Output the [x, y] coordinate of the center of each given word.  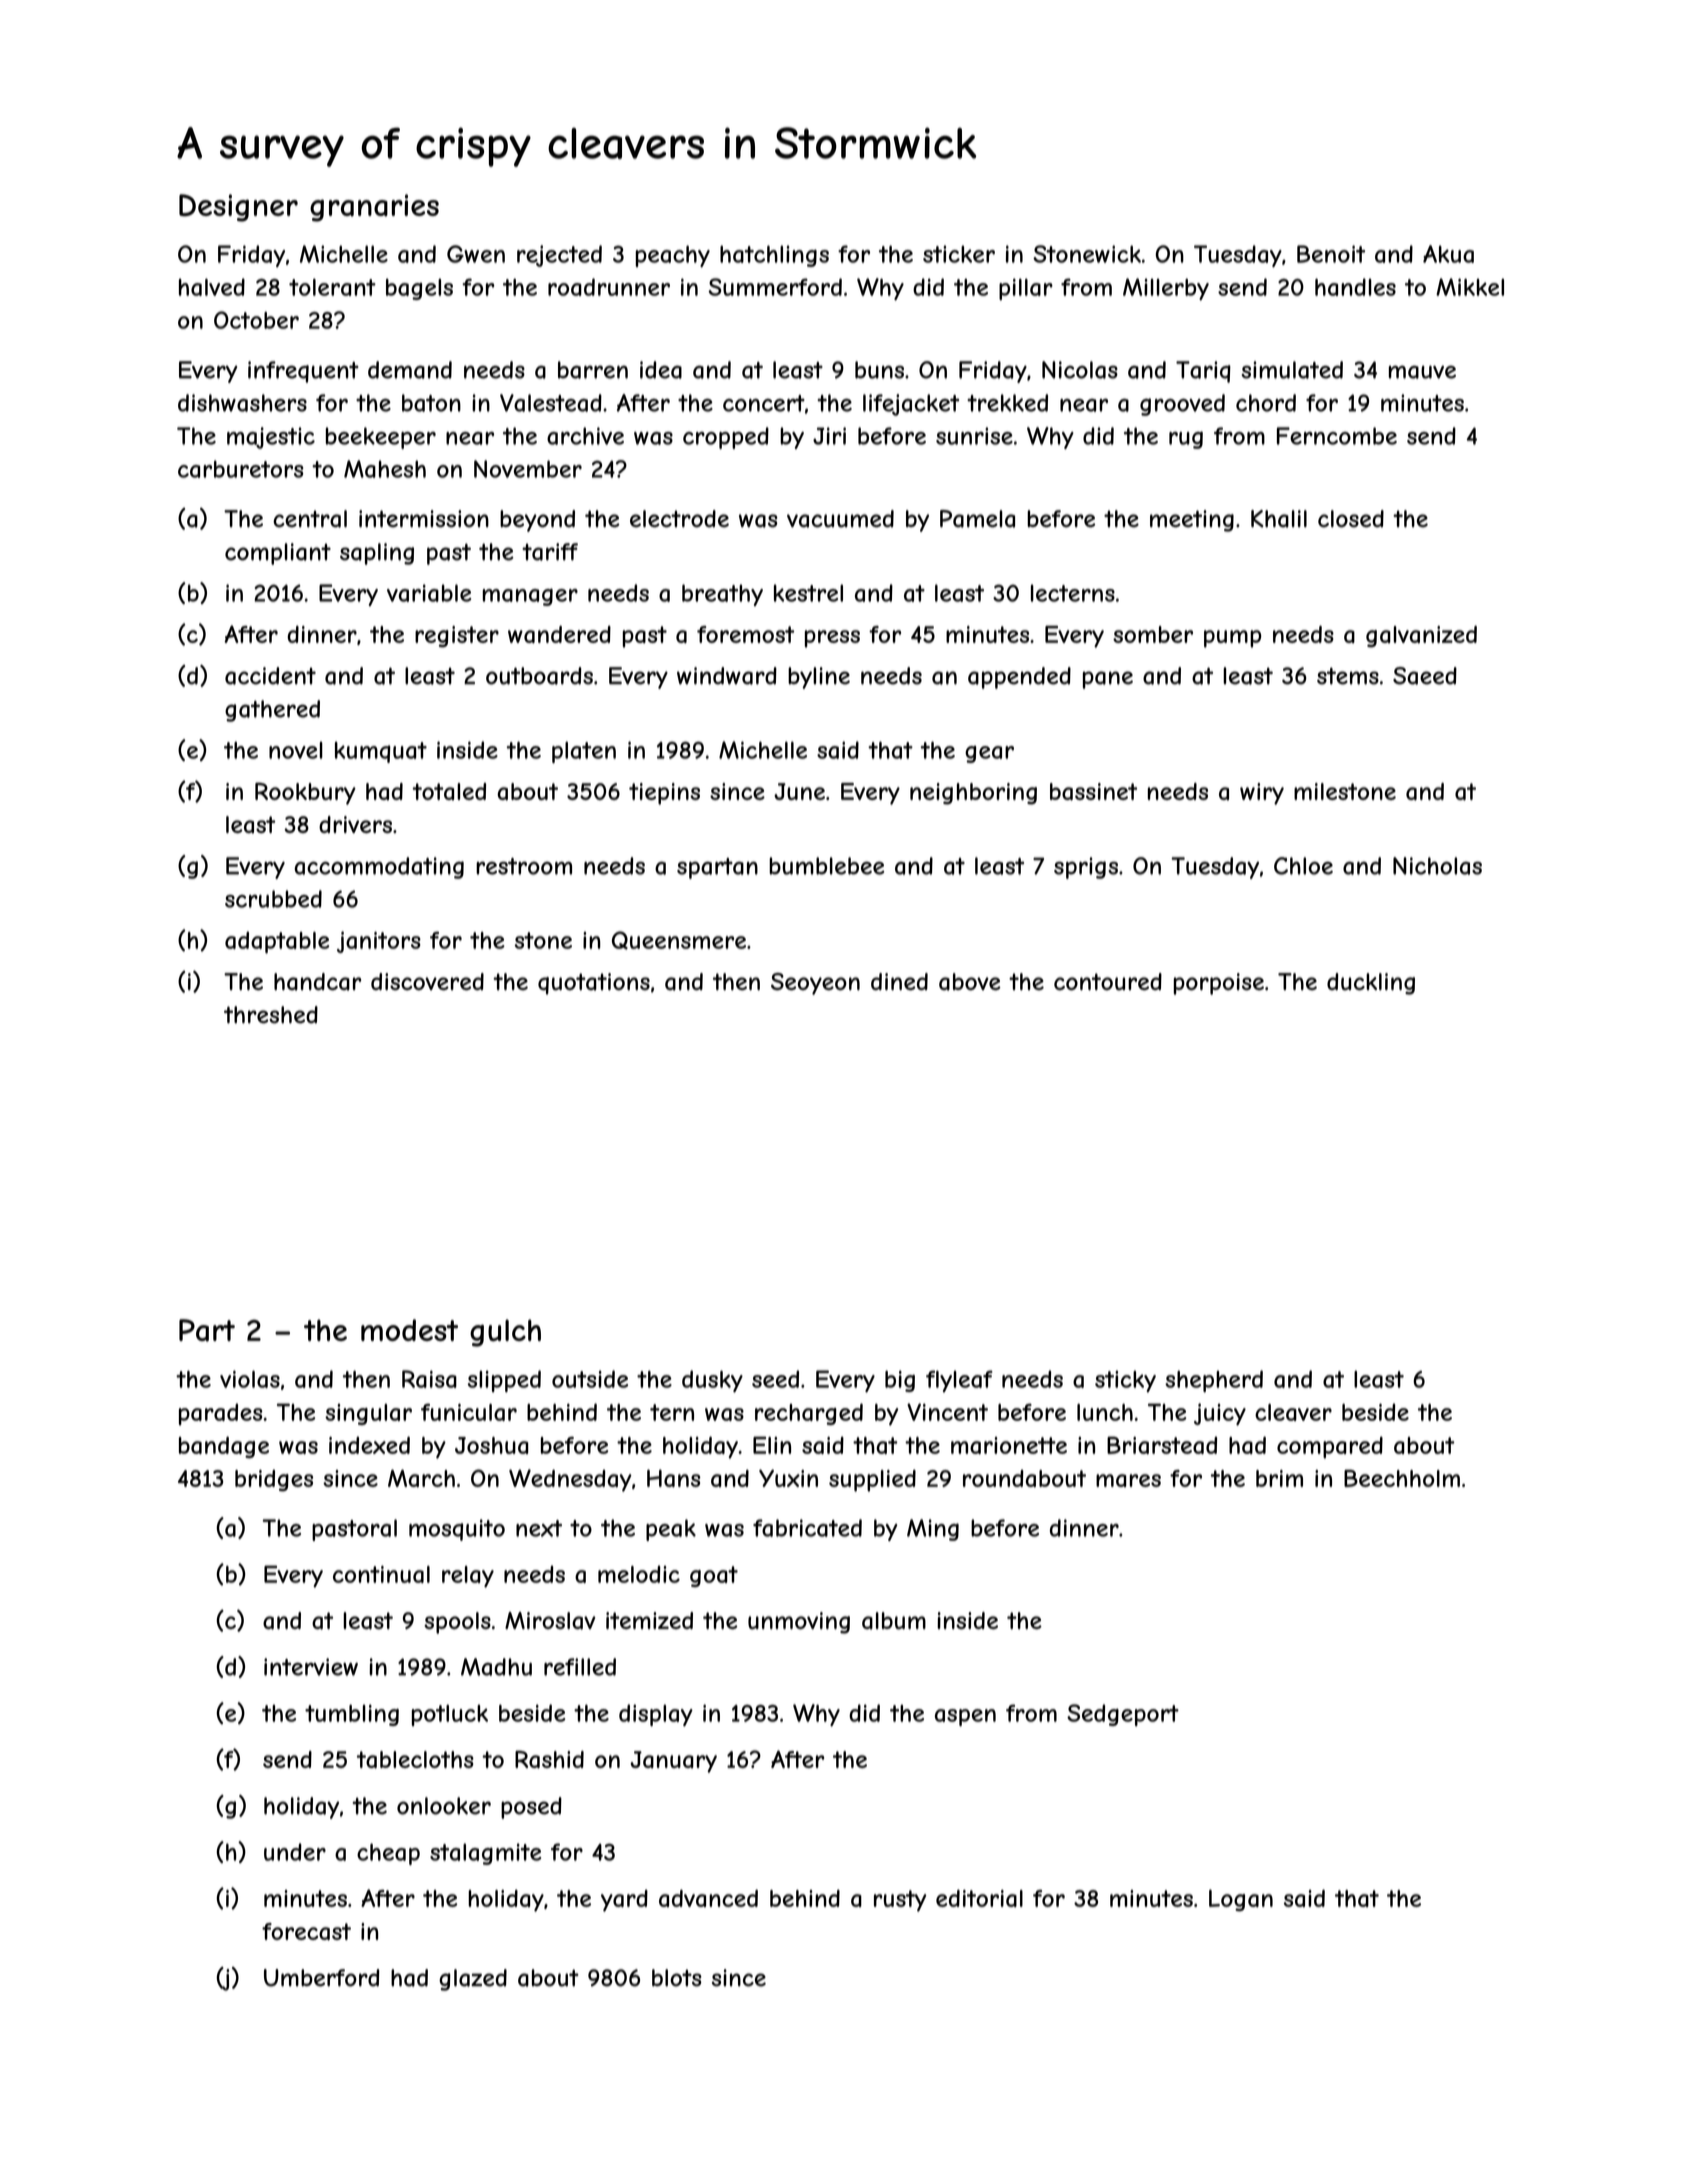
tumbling [352, 1715]
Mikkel [1470, 287]
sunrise [974, 436]
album [894, 1621]
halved [212, 287]
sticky [1125, 1381]
